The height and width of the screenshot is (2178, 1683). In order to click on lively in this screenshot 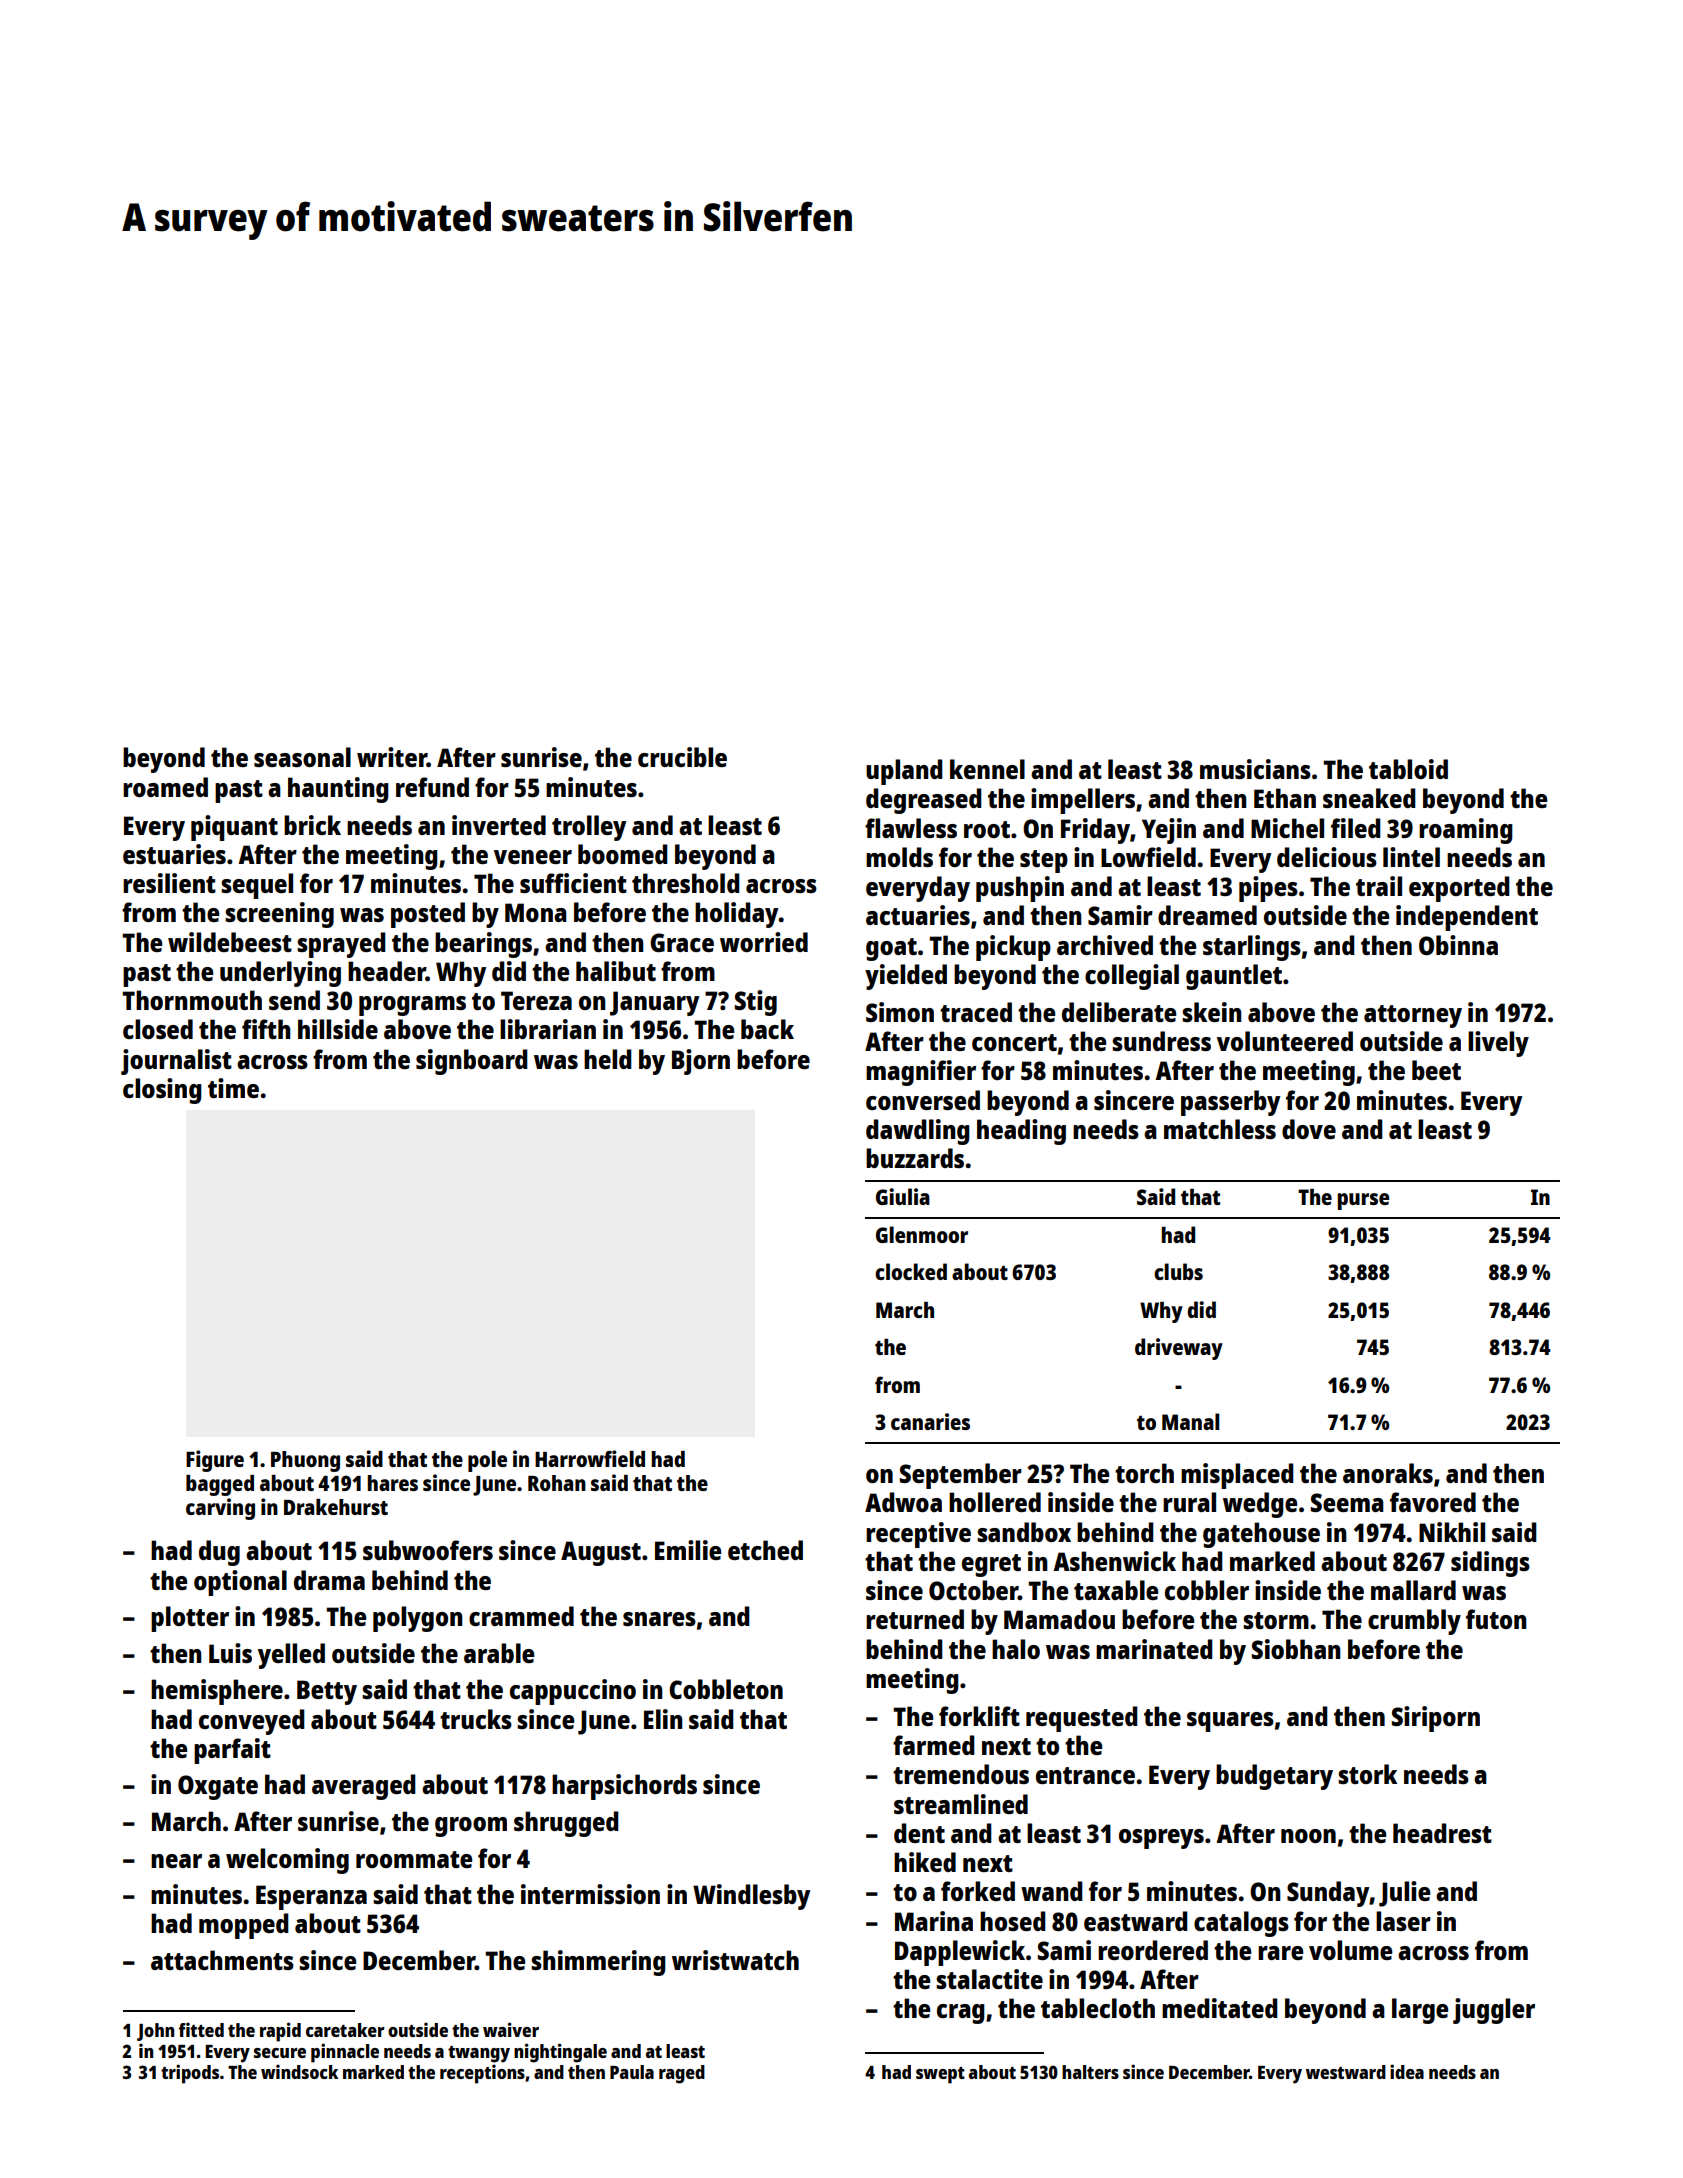, I will do `click(1498, 1044)`.
